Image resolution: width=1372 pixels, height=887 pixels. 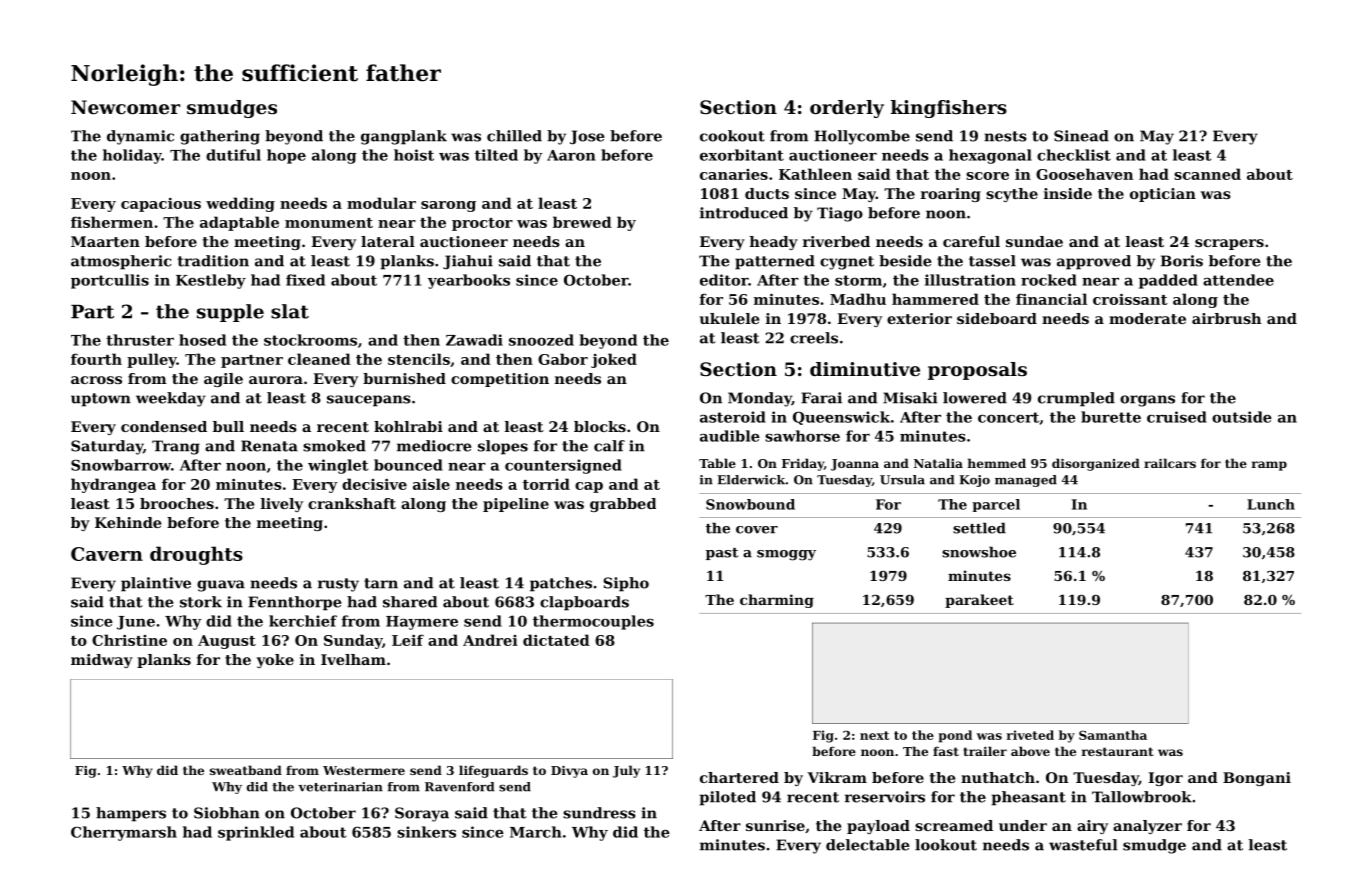 I want to click on kingfishers, so click(x=949, y=109).
